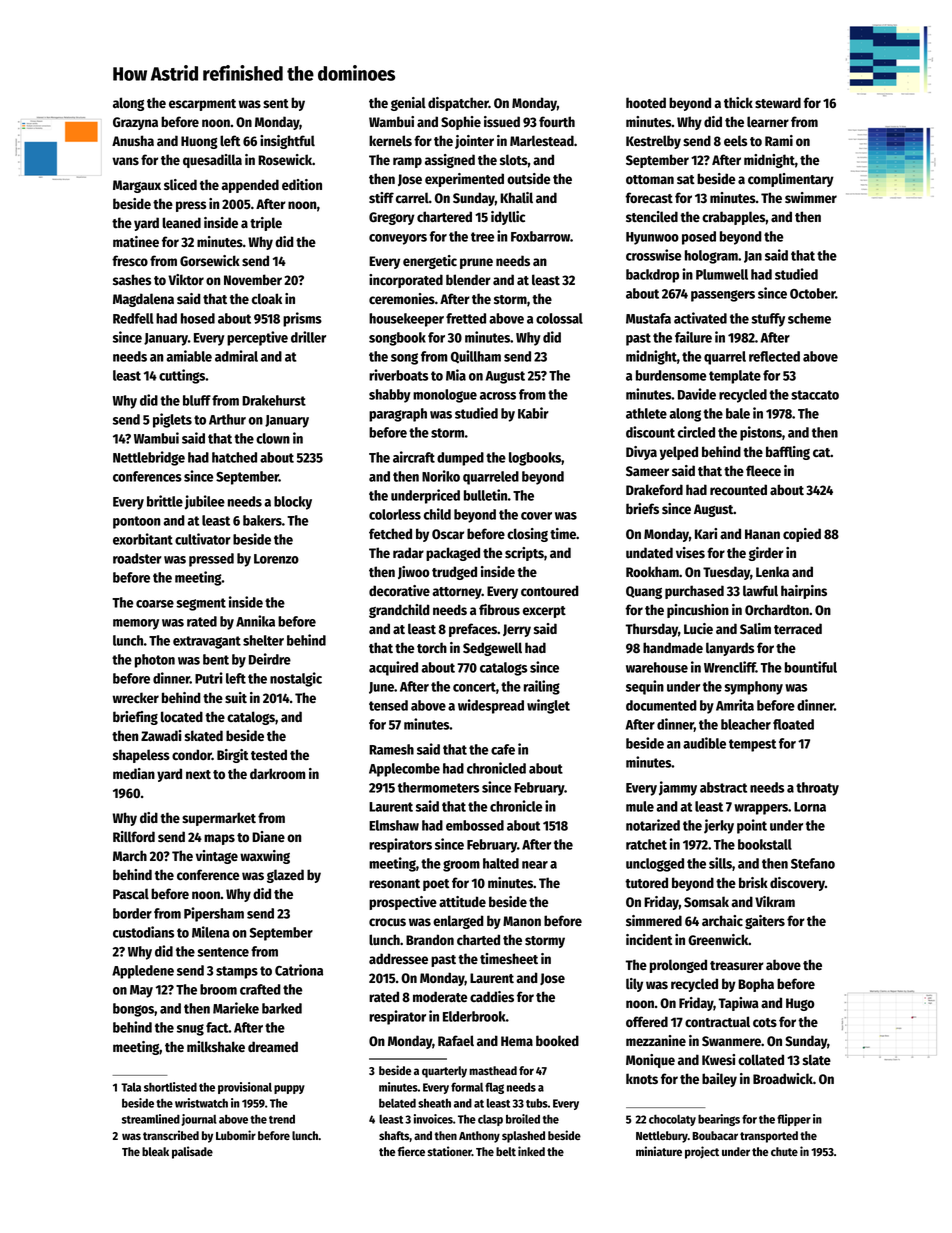 The height and width of the screenshot is (1233, 952). Describe the element at coordinates (479, 1137) in the screenshot. I see `Anthony` at that location.
